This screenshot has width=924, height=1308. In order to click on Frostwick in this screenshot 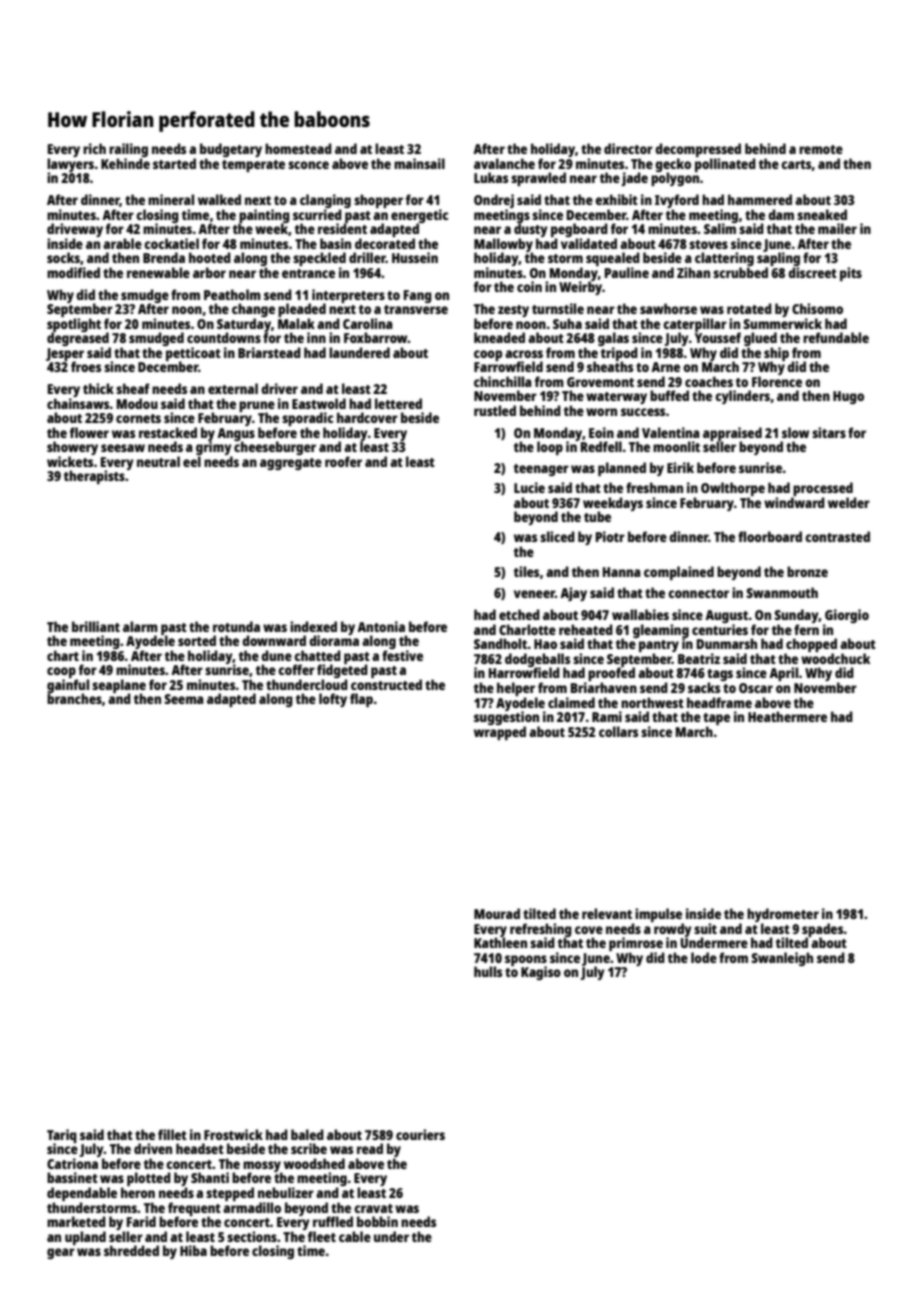, I will do `click(233, 1134)`.
